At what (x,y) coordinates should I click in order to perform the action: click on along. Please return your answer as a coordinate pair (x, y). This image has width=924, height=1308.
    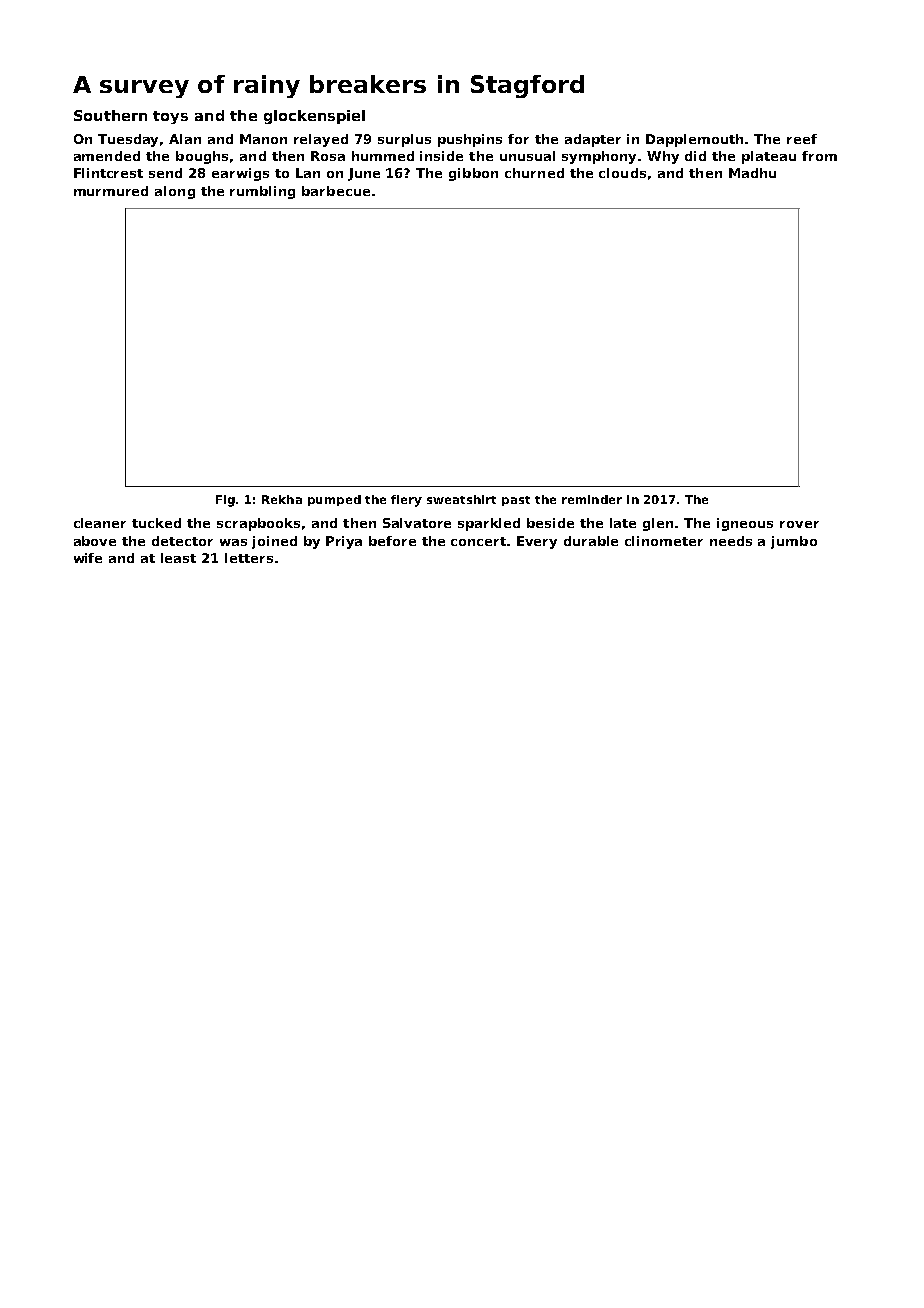
    Looking at the image, I should click on (175, 192).
